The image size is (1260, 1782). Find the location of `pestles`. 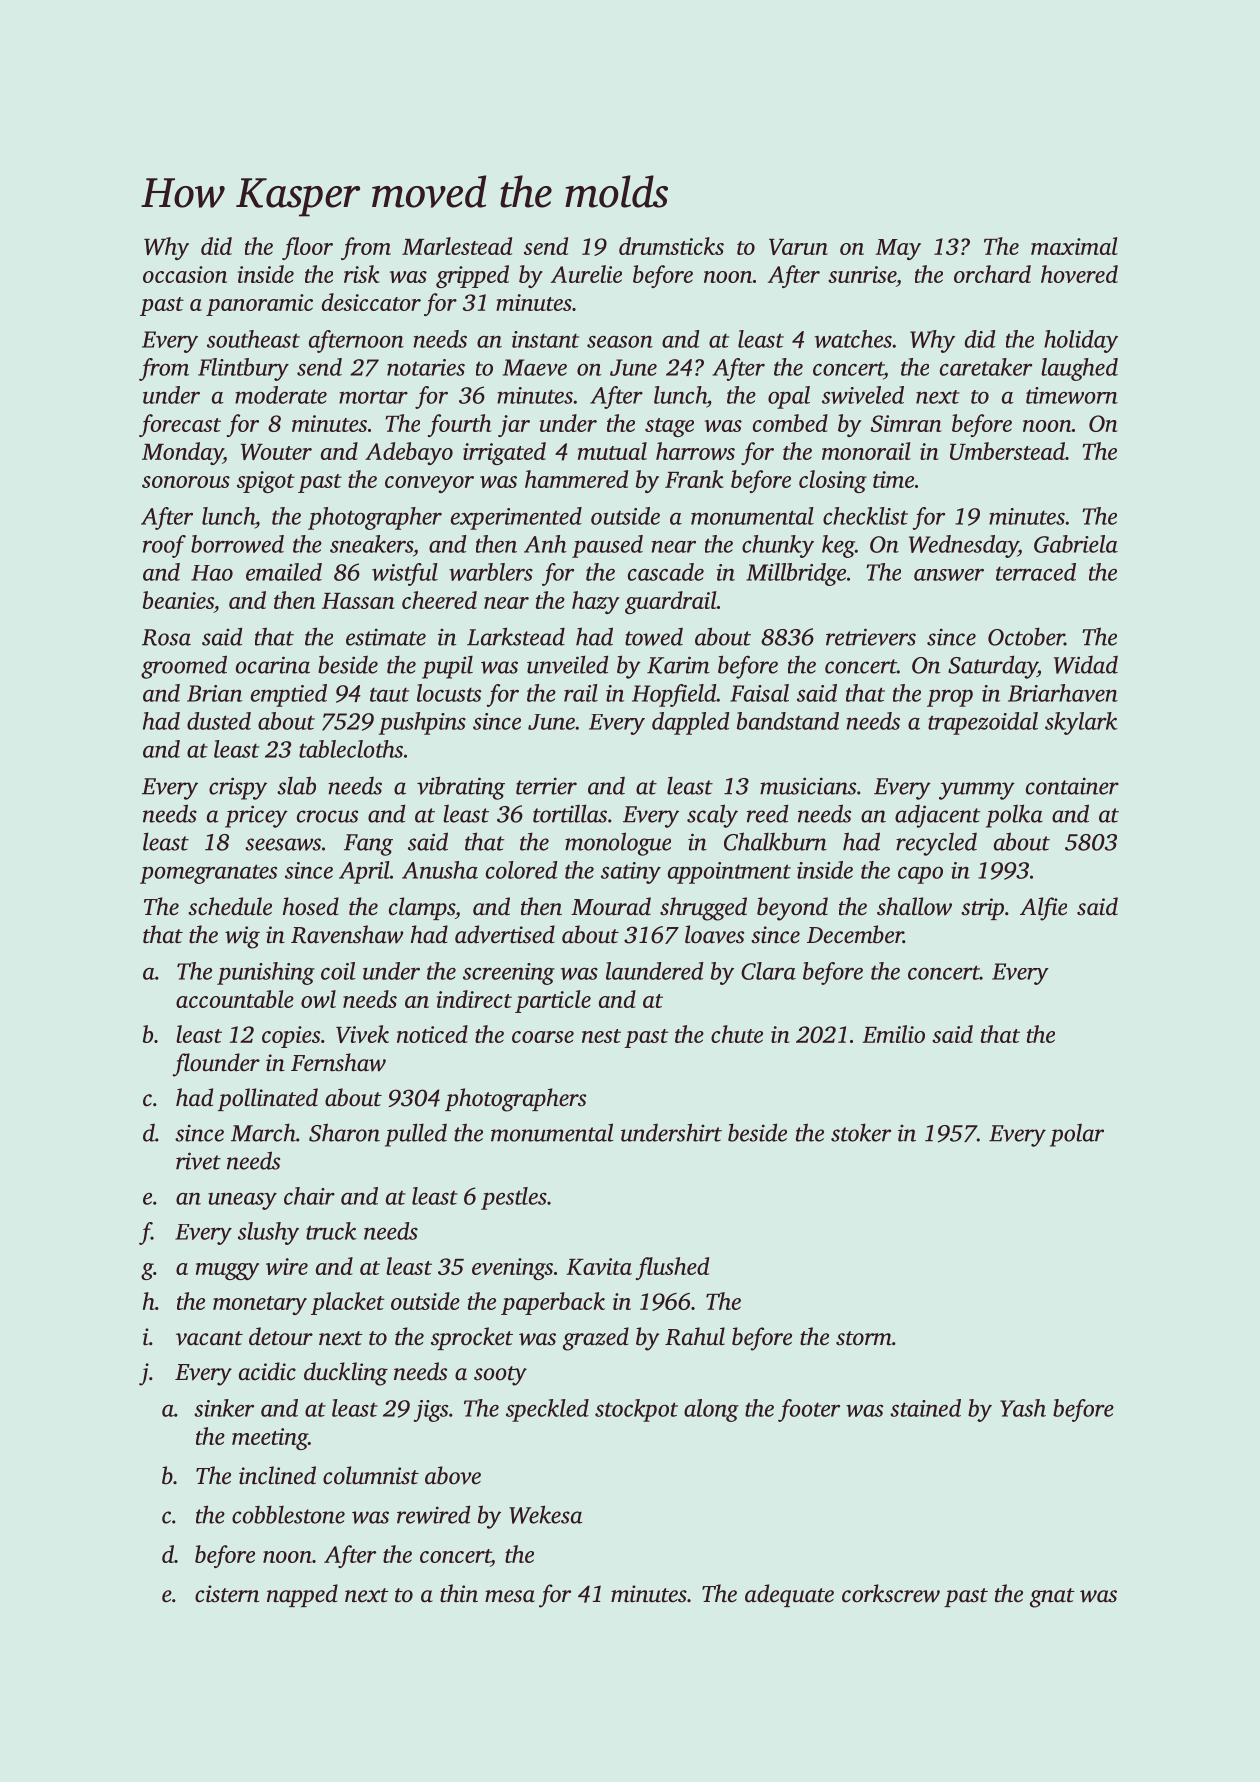

pestles is located at coordinates (514, 1198).
